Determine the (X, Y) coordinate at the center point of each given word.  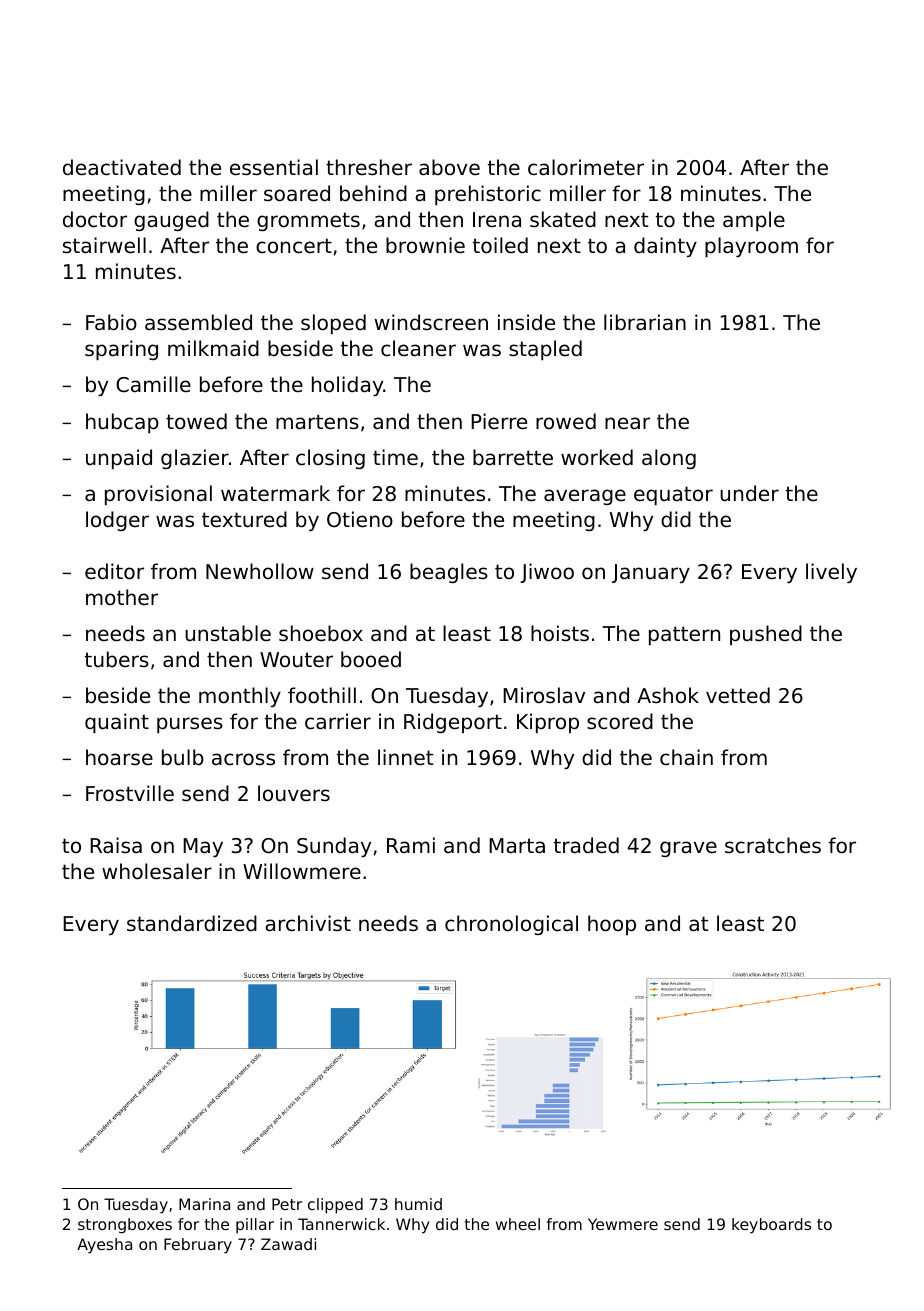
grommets (308, 221)
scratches (773, 845)
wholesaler (157, 871)
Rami (411, 845)
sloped (333, 324)
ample (754, 221)
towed (196, 421)
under (749, 493)
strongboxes (125, 1225)
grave (688, 849)
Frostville (130, 793)
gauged (171, 221)
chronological (511, 925)
